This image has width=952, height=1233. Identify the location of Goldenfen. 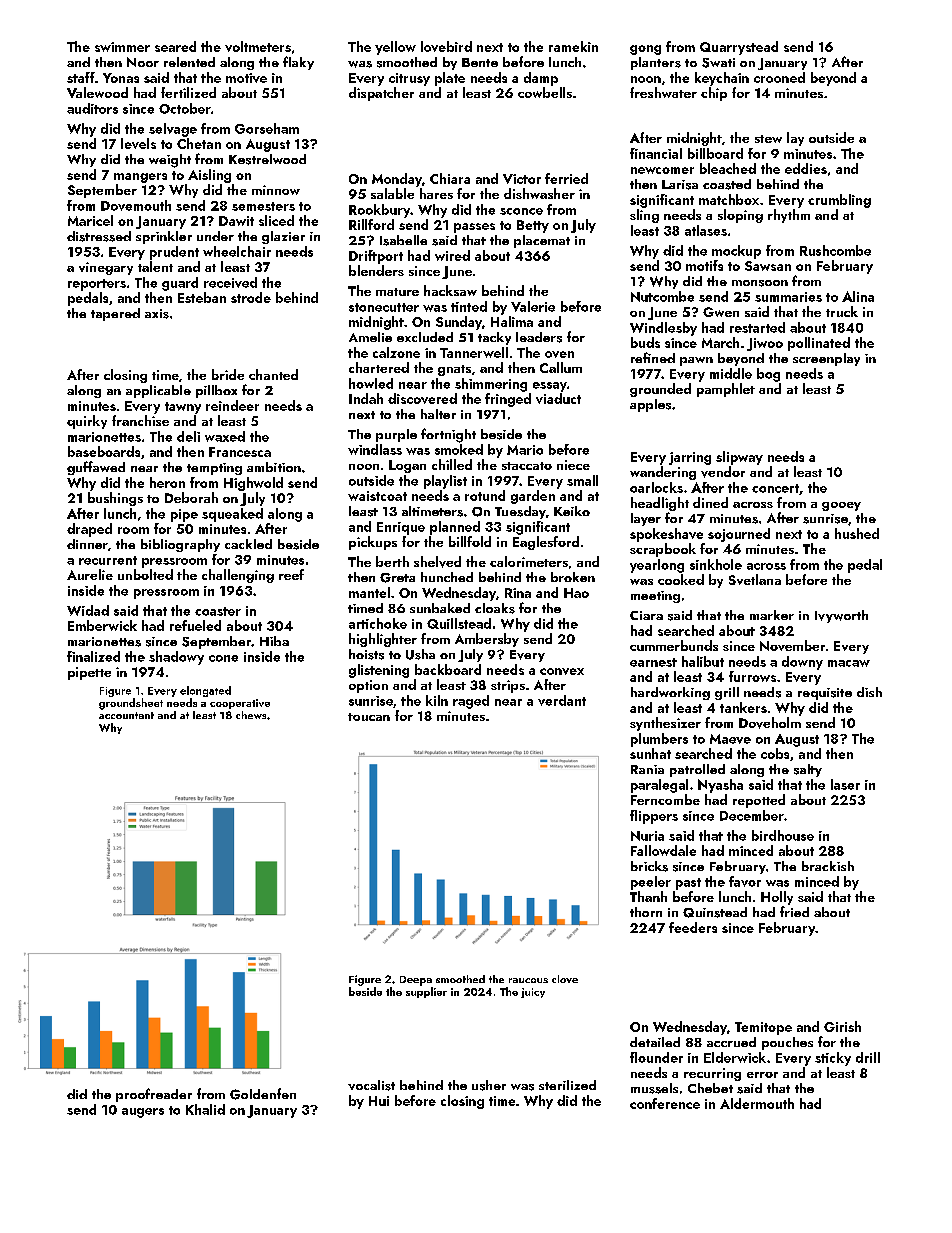
(263, 1094).
